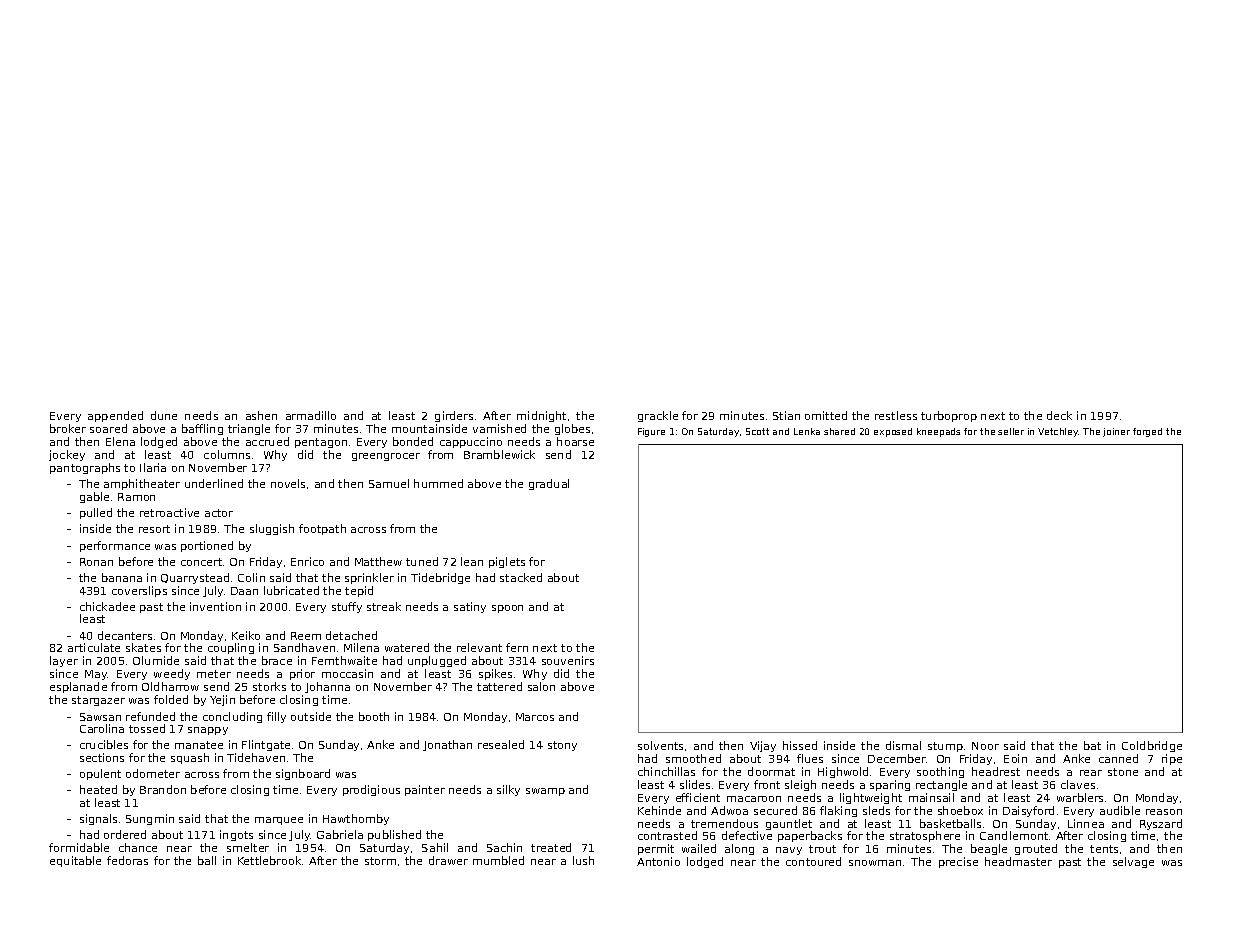 The width and height of the page is (1233, 952). I want to click on armadillo, so click(311, 415).
